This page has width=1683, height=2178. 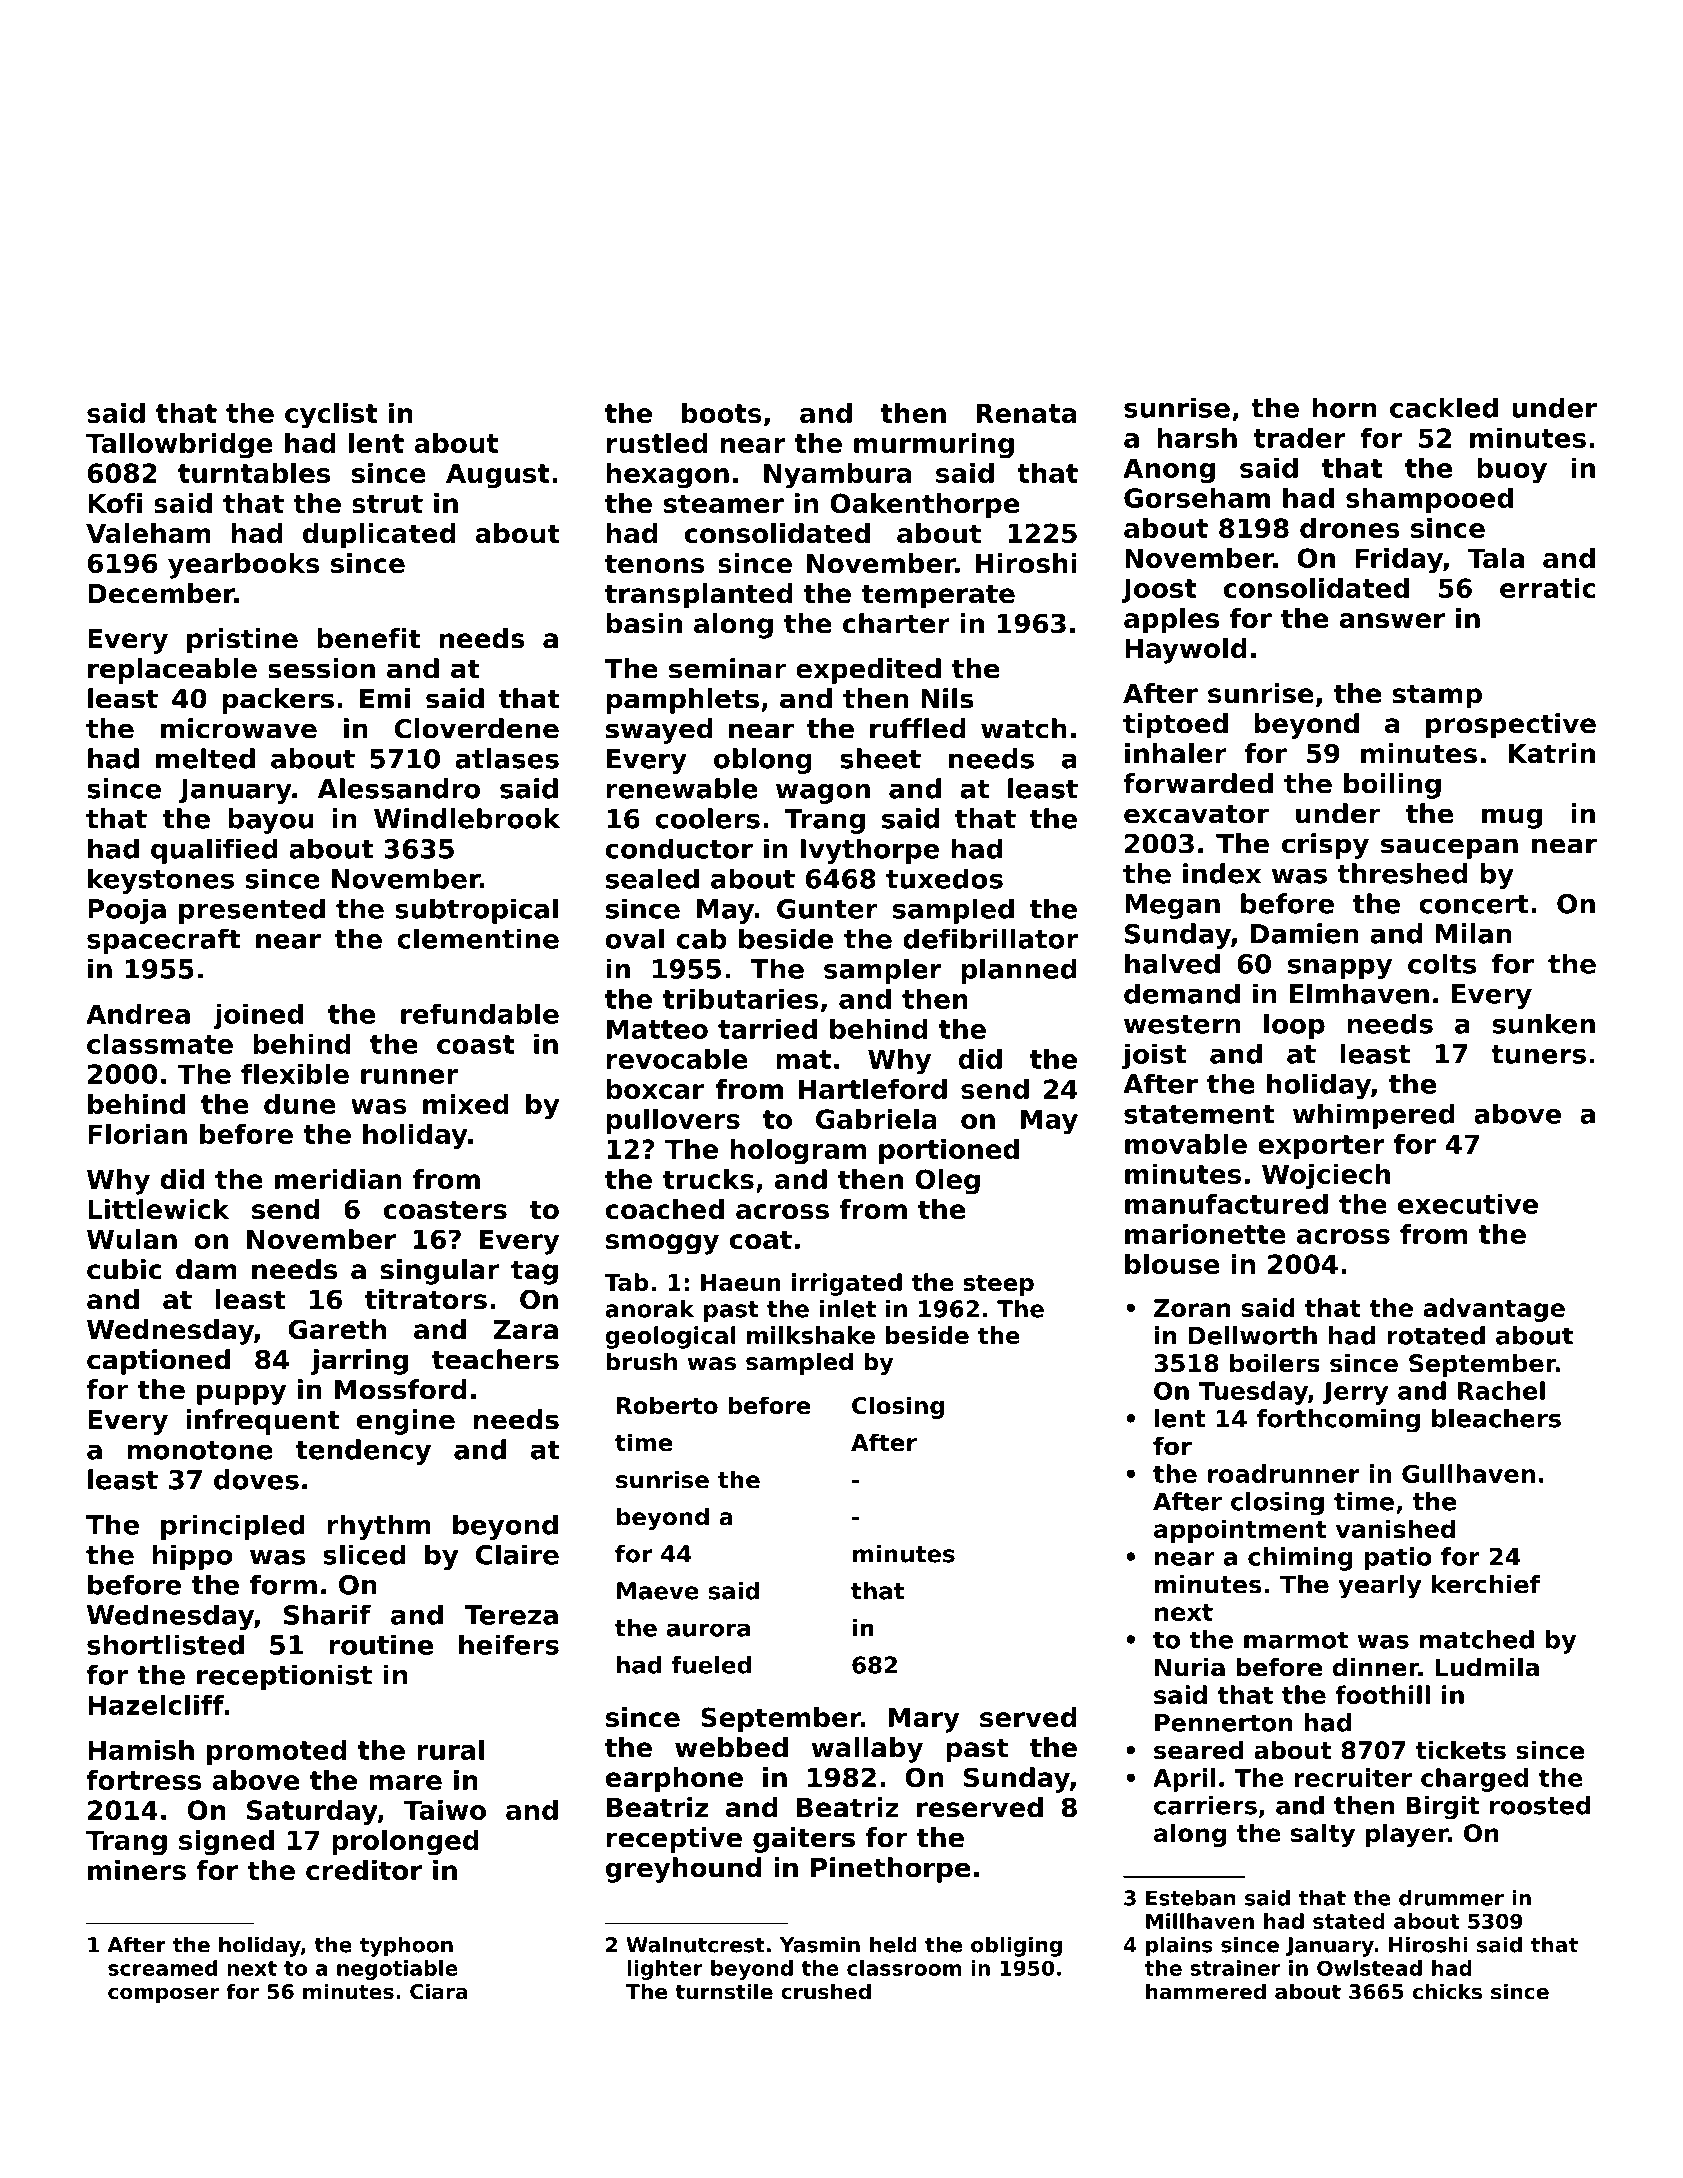 I want to click on cackled, so click(x=1444, y=407).
